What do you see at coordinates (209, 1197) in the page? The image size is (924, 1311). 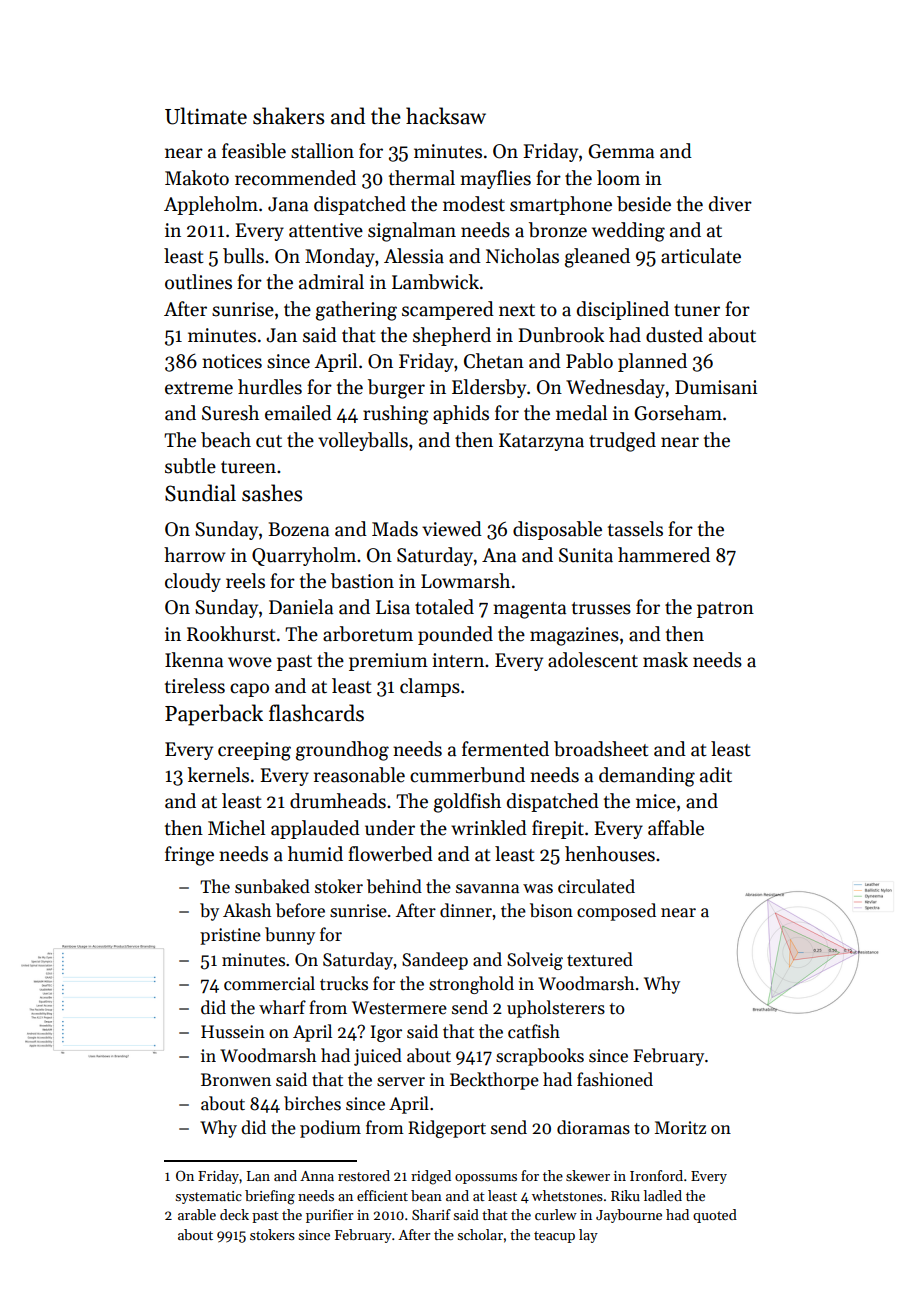 I see `systematic` at bounding box center [209, 1197].
